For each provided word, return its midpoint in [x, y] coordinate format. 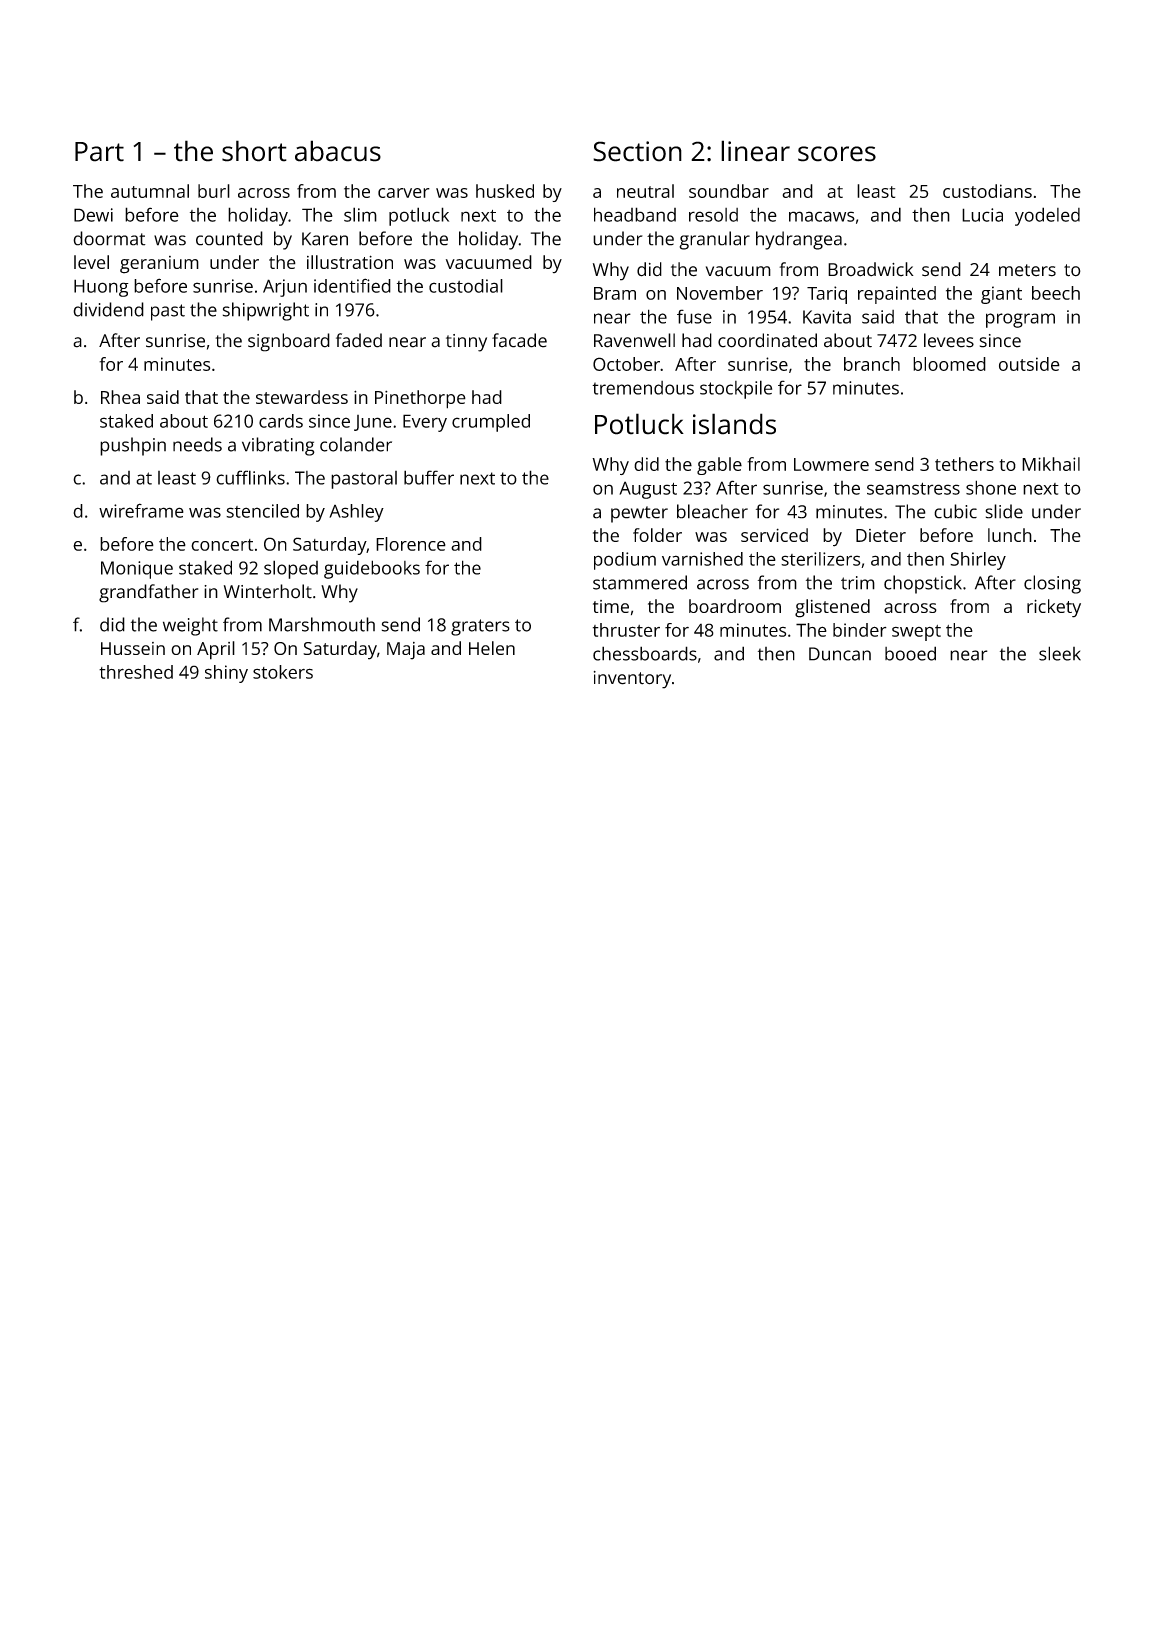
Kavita [827, 317]
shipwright [266, 311]
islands [734, 424]
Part [99, 152]
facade [519, 340]
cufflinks [250, 477]
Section [637, 151]
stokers [283, 672]
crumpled [491, 423]
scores [837, 154]
